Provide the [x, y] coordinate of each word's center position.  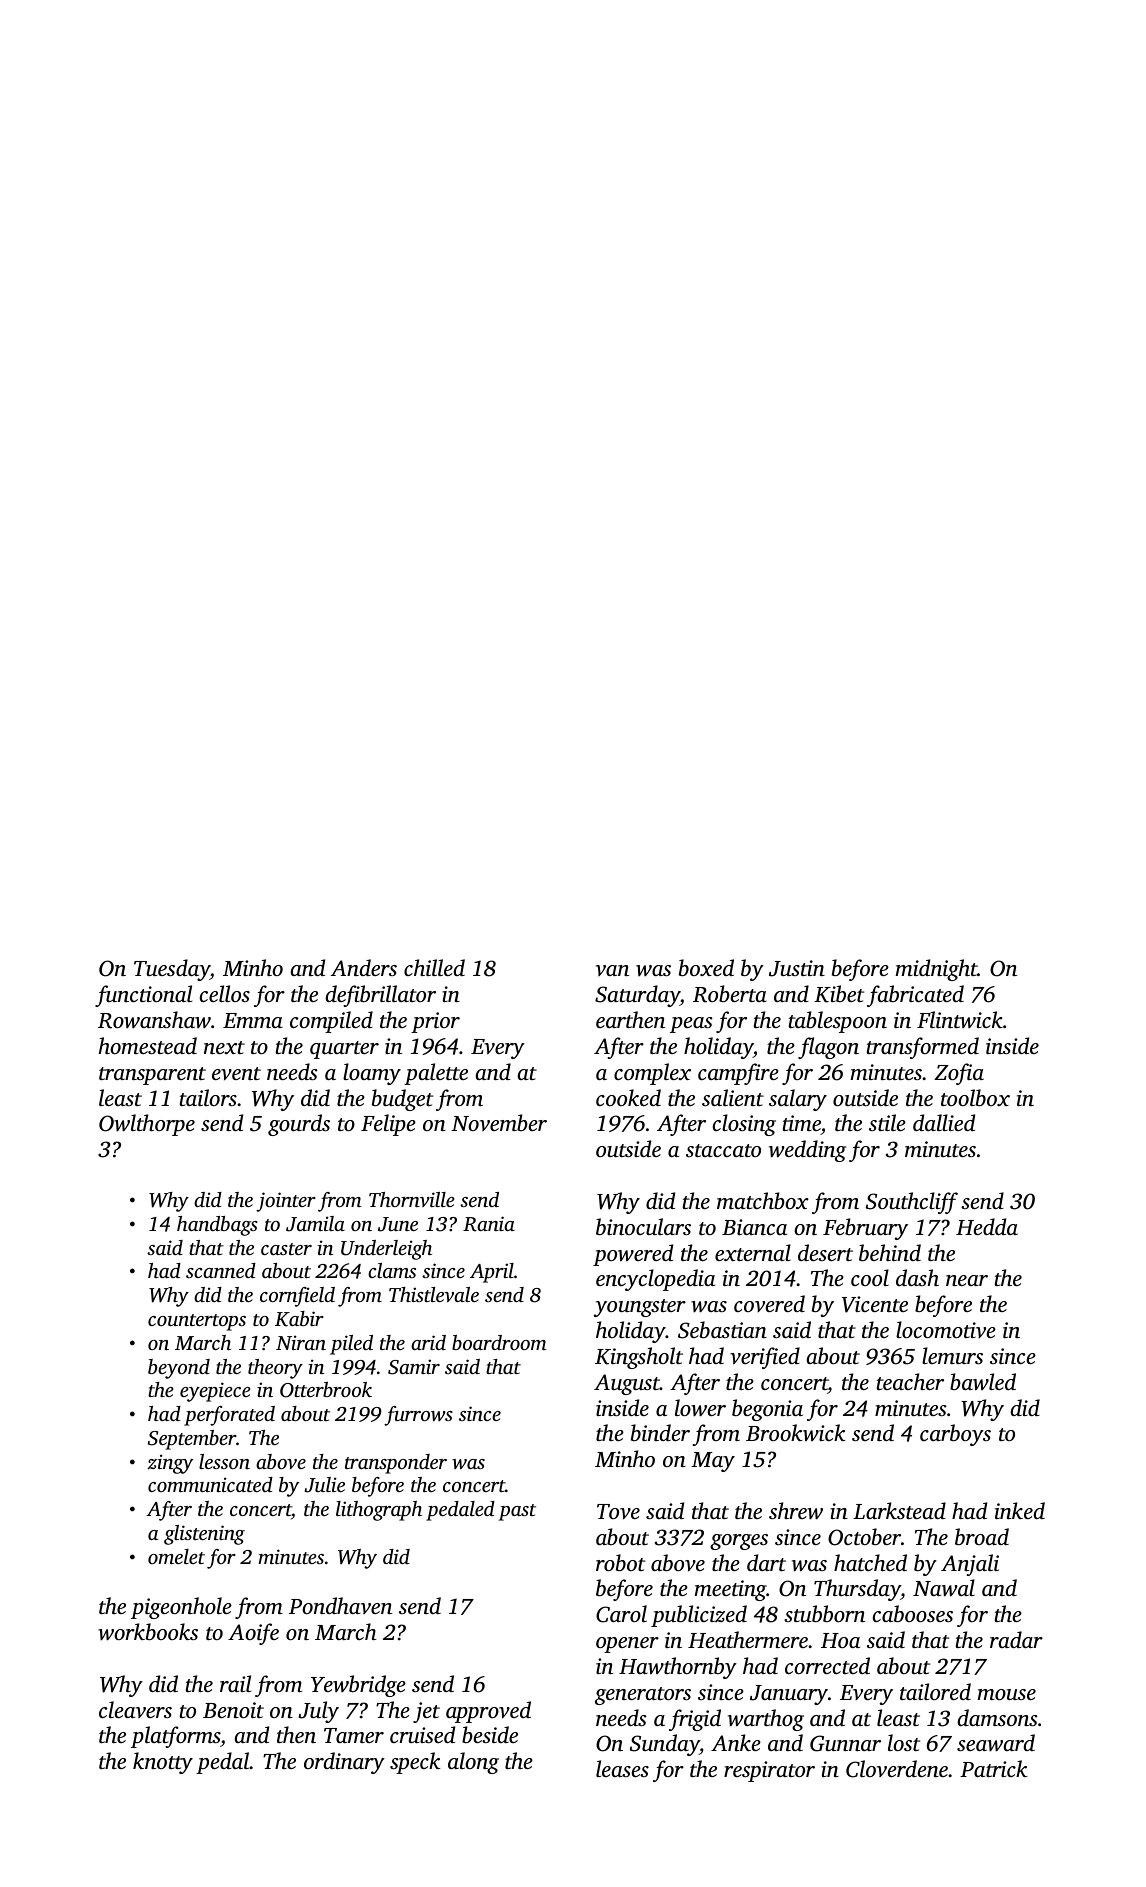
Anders [364, 967]
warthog [766, 1720]
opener [627, 1645]
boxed [706, 967]
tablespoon [838, 1022]
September [192, 1440]
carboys [955, 1435]
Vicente [875, 1304]
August [627, 1384]
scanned [221, 1270]
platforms [175, 1737]
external [753, 1252]
